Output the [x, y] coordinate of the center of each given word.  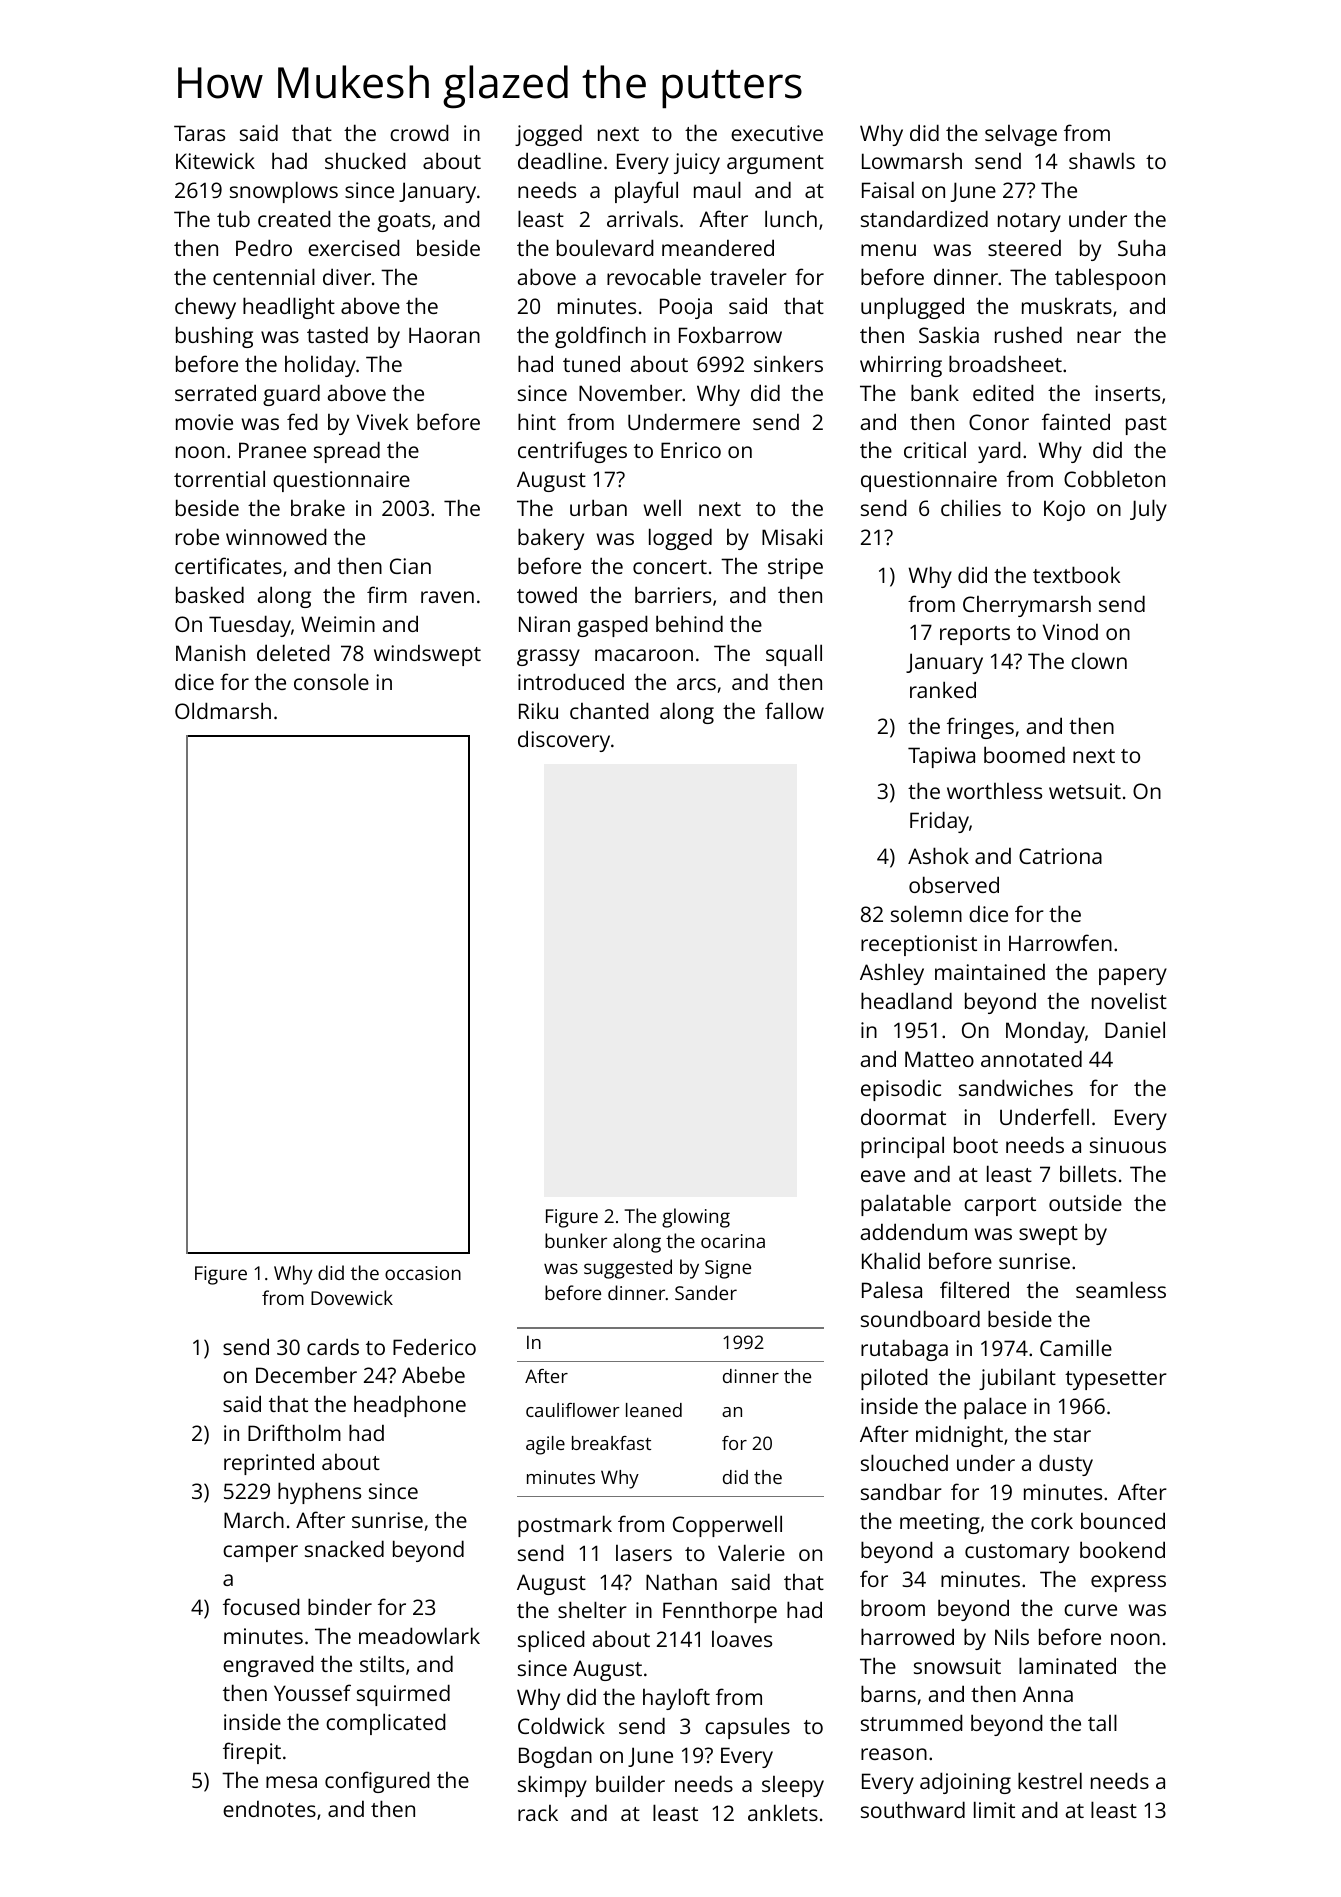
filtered [974, 1289]
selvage [1021, 135]
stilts [382, 1663]
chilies [971, 507]
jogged [548, 135]
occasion [423, 1273]
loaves [742, 1639]
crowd [419, 132]
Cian [410, 566]
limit [994, 1809]
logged [680, 539]
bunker [576, 1240]
